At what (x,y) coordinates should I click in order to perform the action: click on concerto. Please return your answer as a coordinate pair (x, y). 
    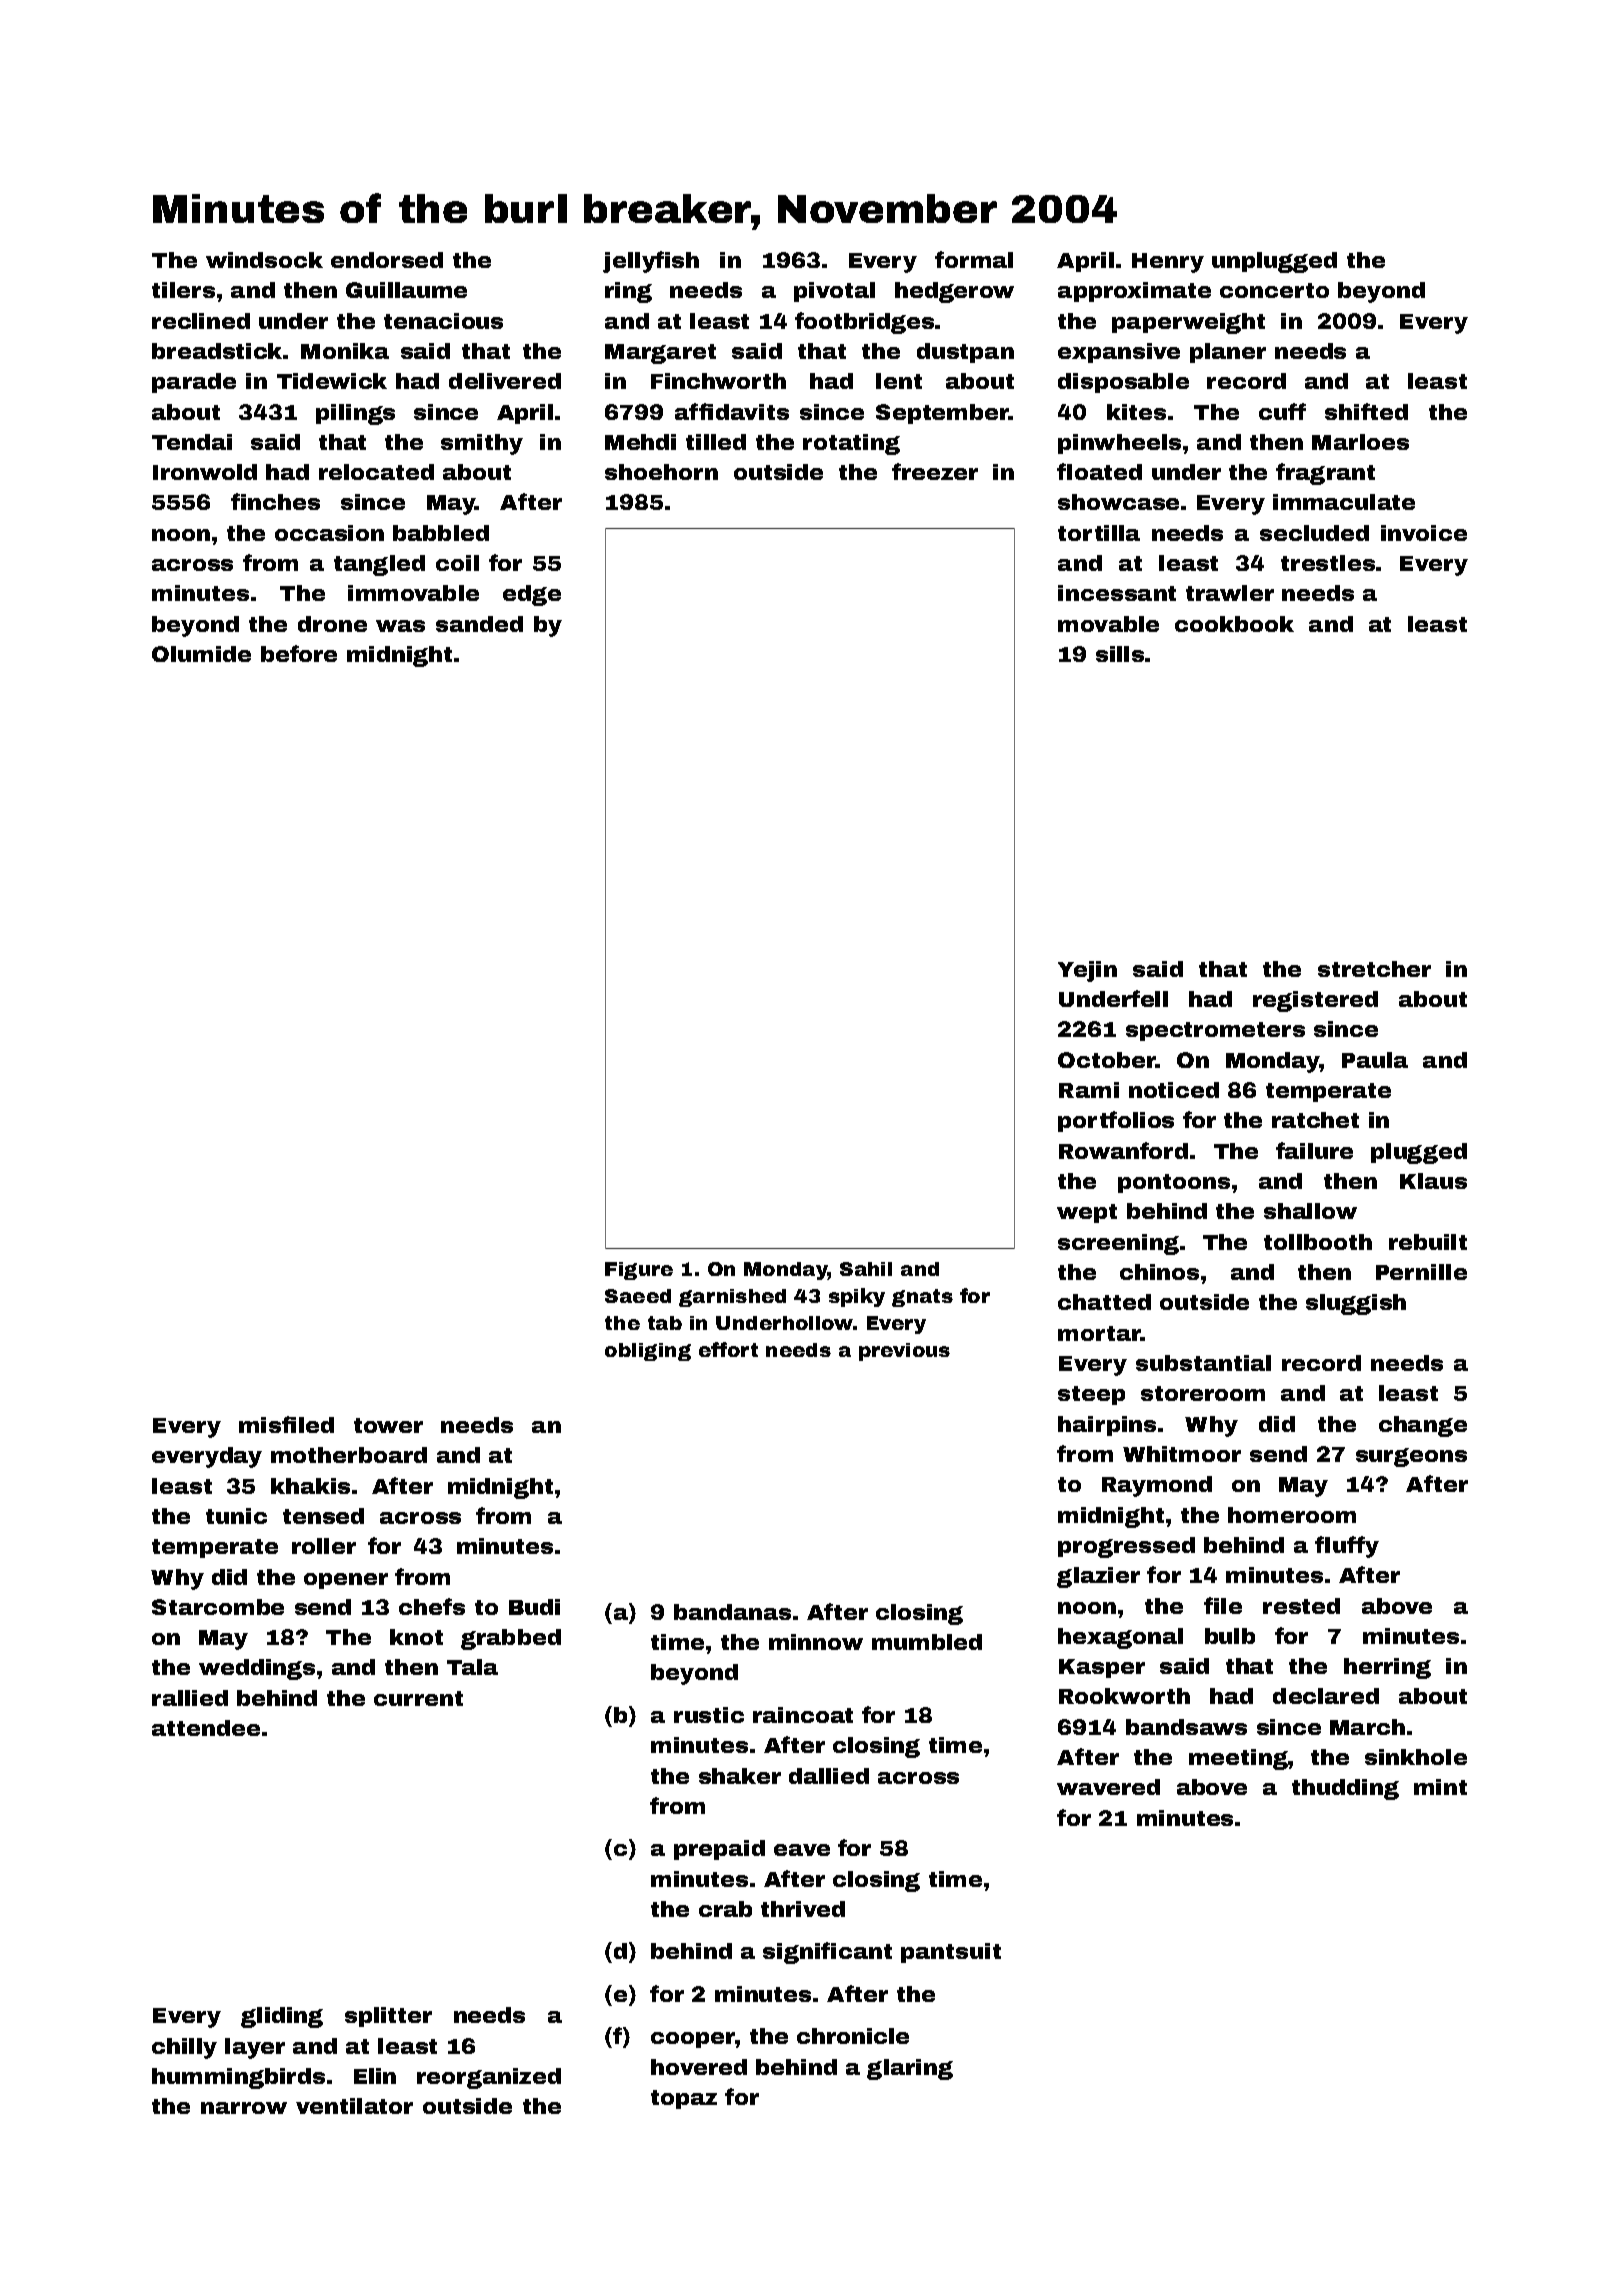
    Looking at the image, I should click on (1274, 290).
